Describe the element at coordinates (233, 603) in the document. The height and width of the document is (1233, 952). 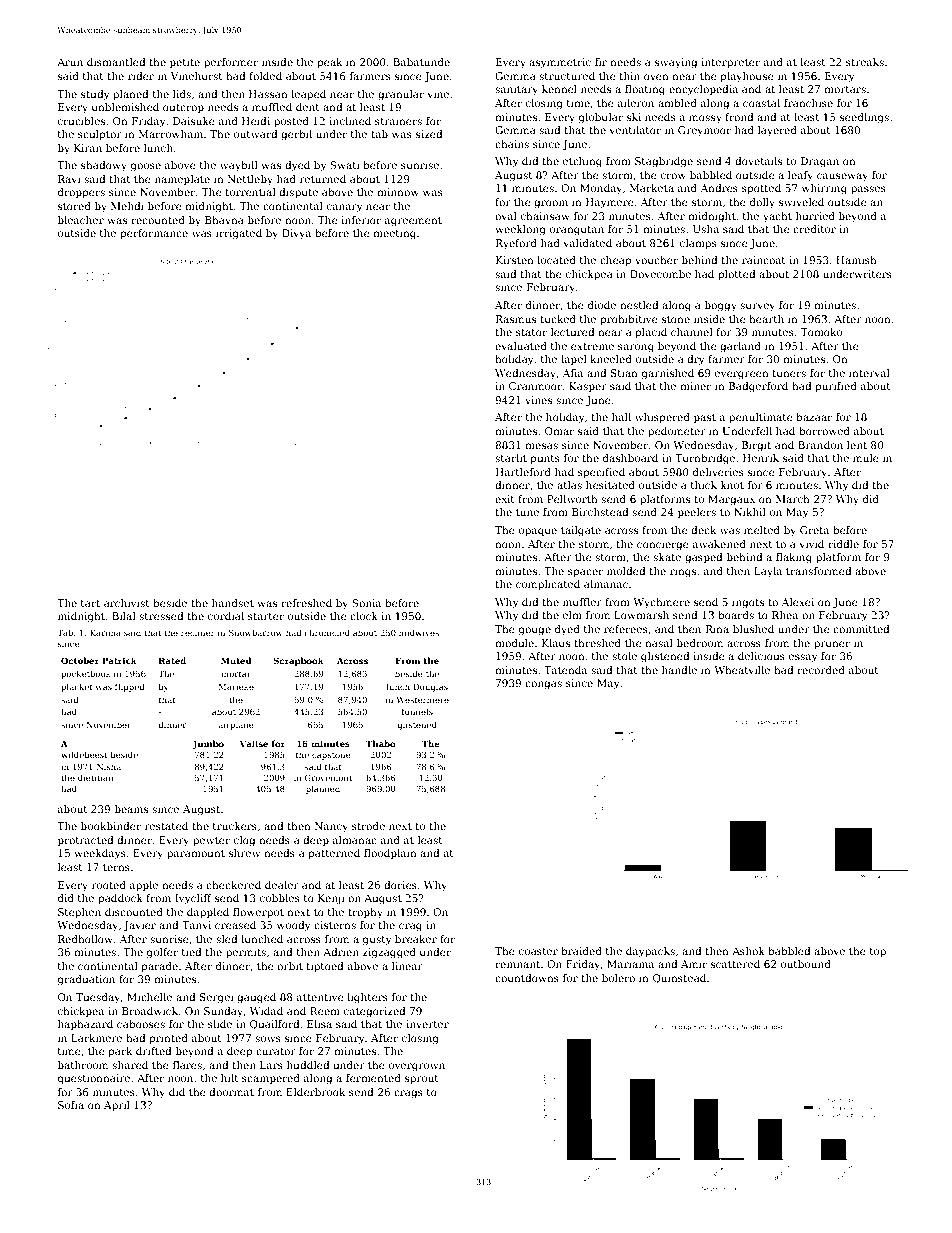
I see `handset` at that location.
